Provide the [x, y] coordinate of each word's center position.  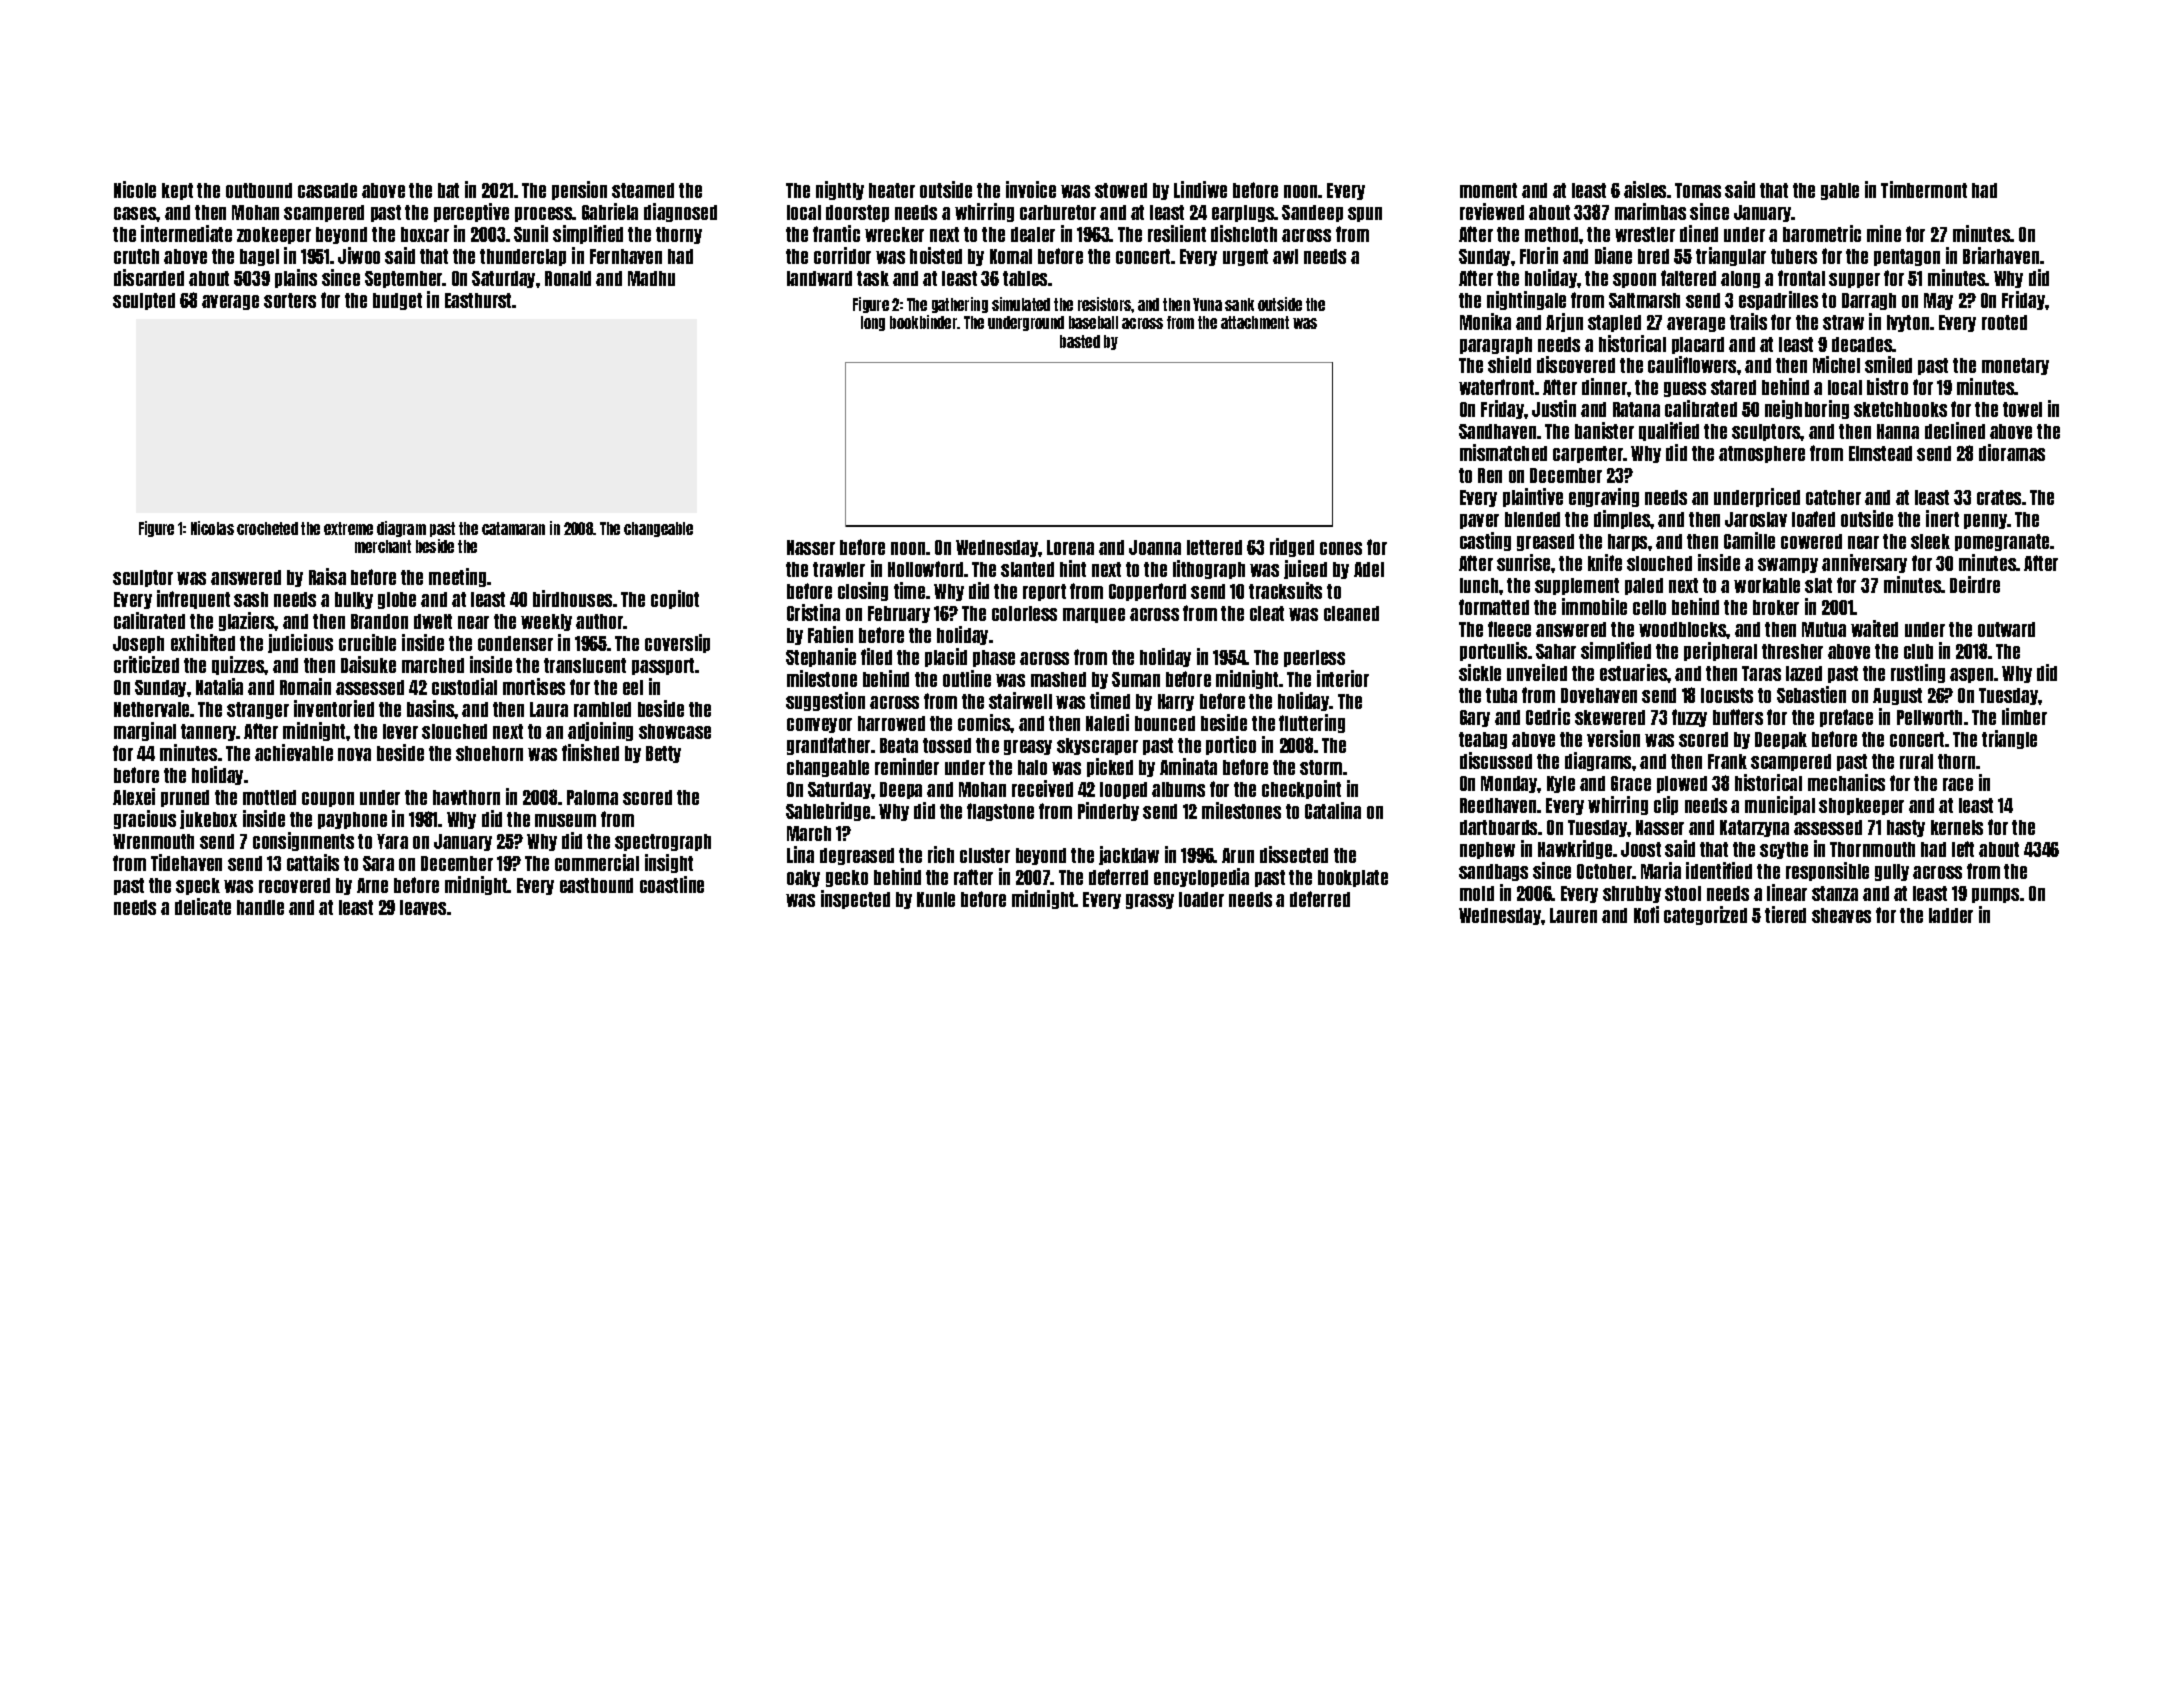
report [1044, 592]
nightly [840, 190]
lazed [1804, 673]
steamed [643, 190]
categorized [1705, 915]
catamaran [513, 528]
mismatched [1503, 452]
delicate [203, 906]
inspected [855, 899]
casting [1485, 541]
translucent [585, 665]
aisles [1645, 189]
